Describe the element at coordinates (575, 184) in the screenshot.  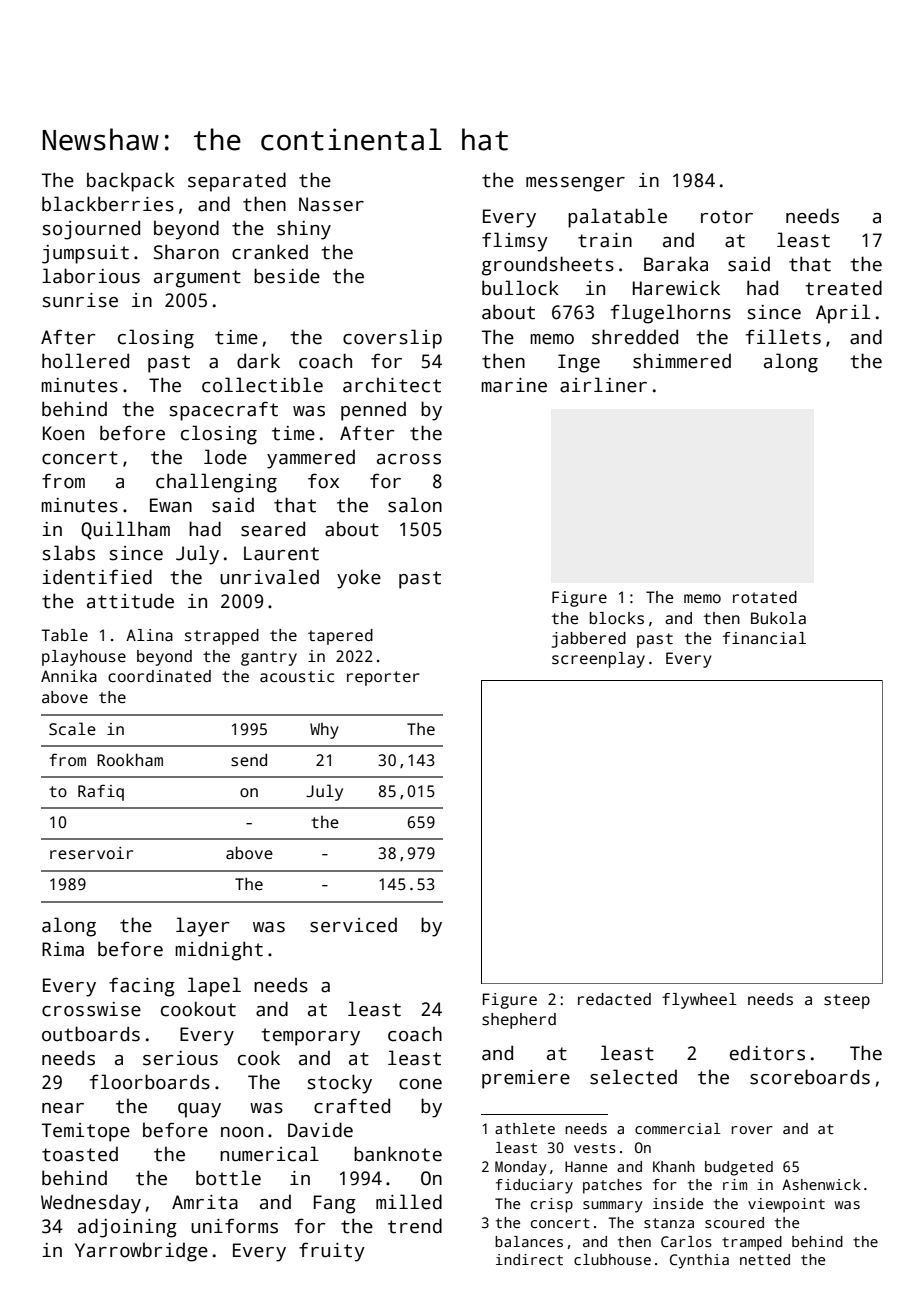
I see `messenger` at that location.
